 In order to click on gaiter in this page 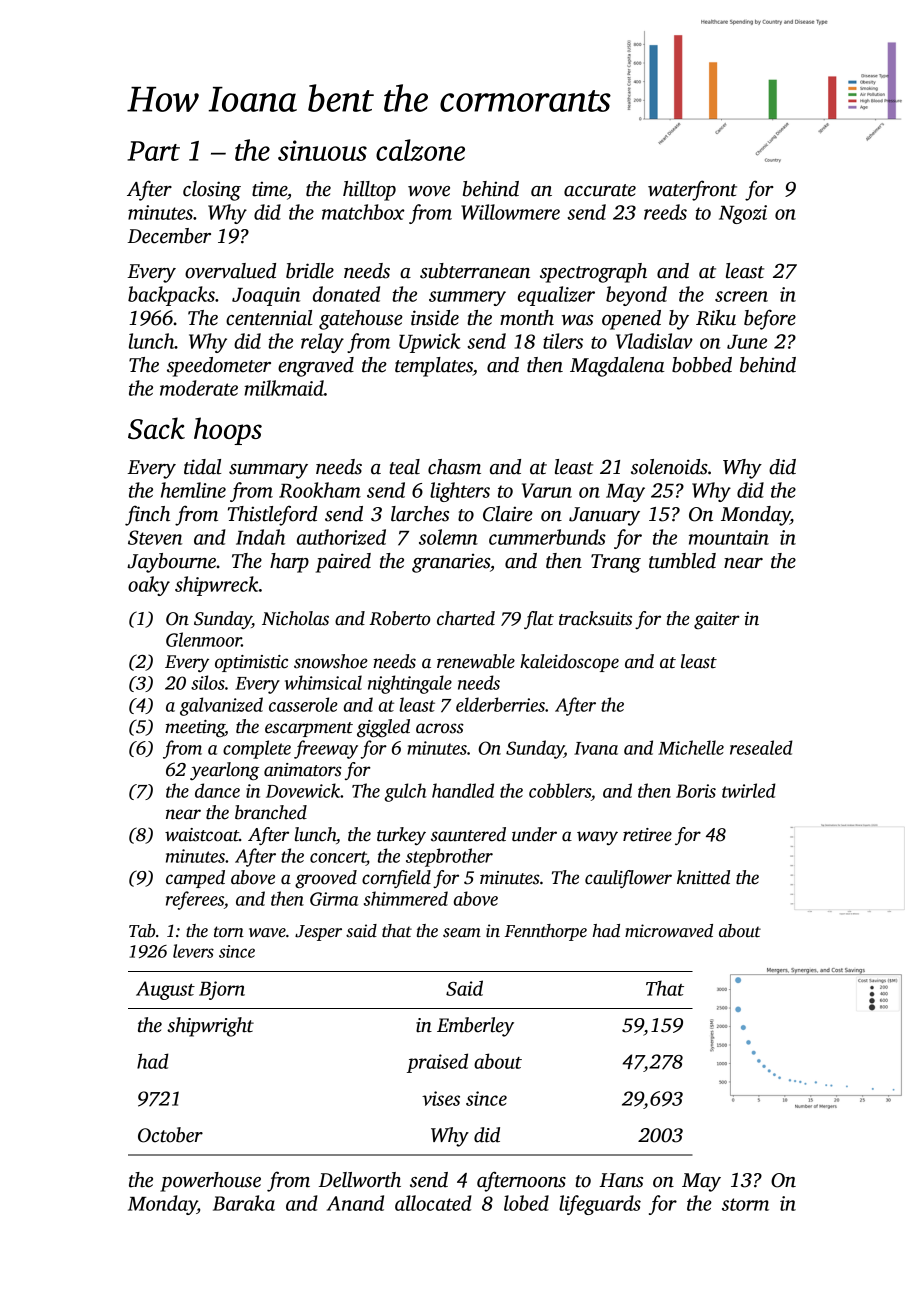, I will do `click(717, 620)`.
